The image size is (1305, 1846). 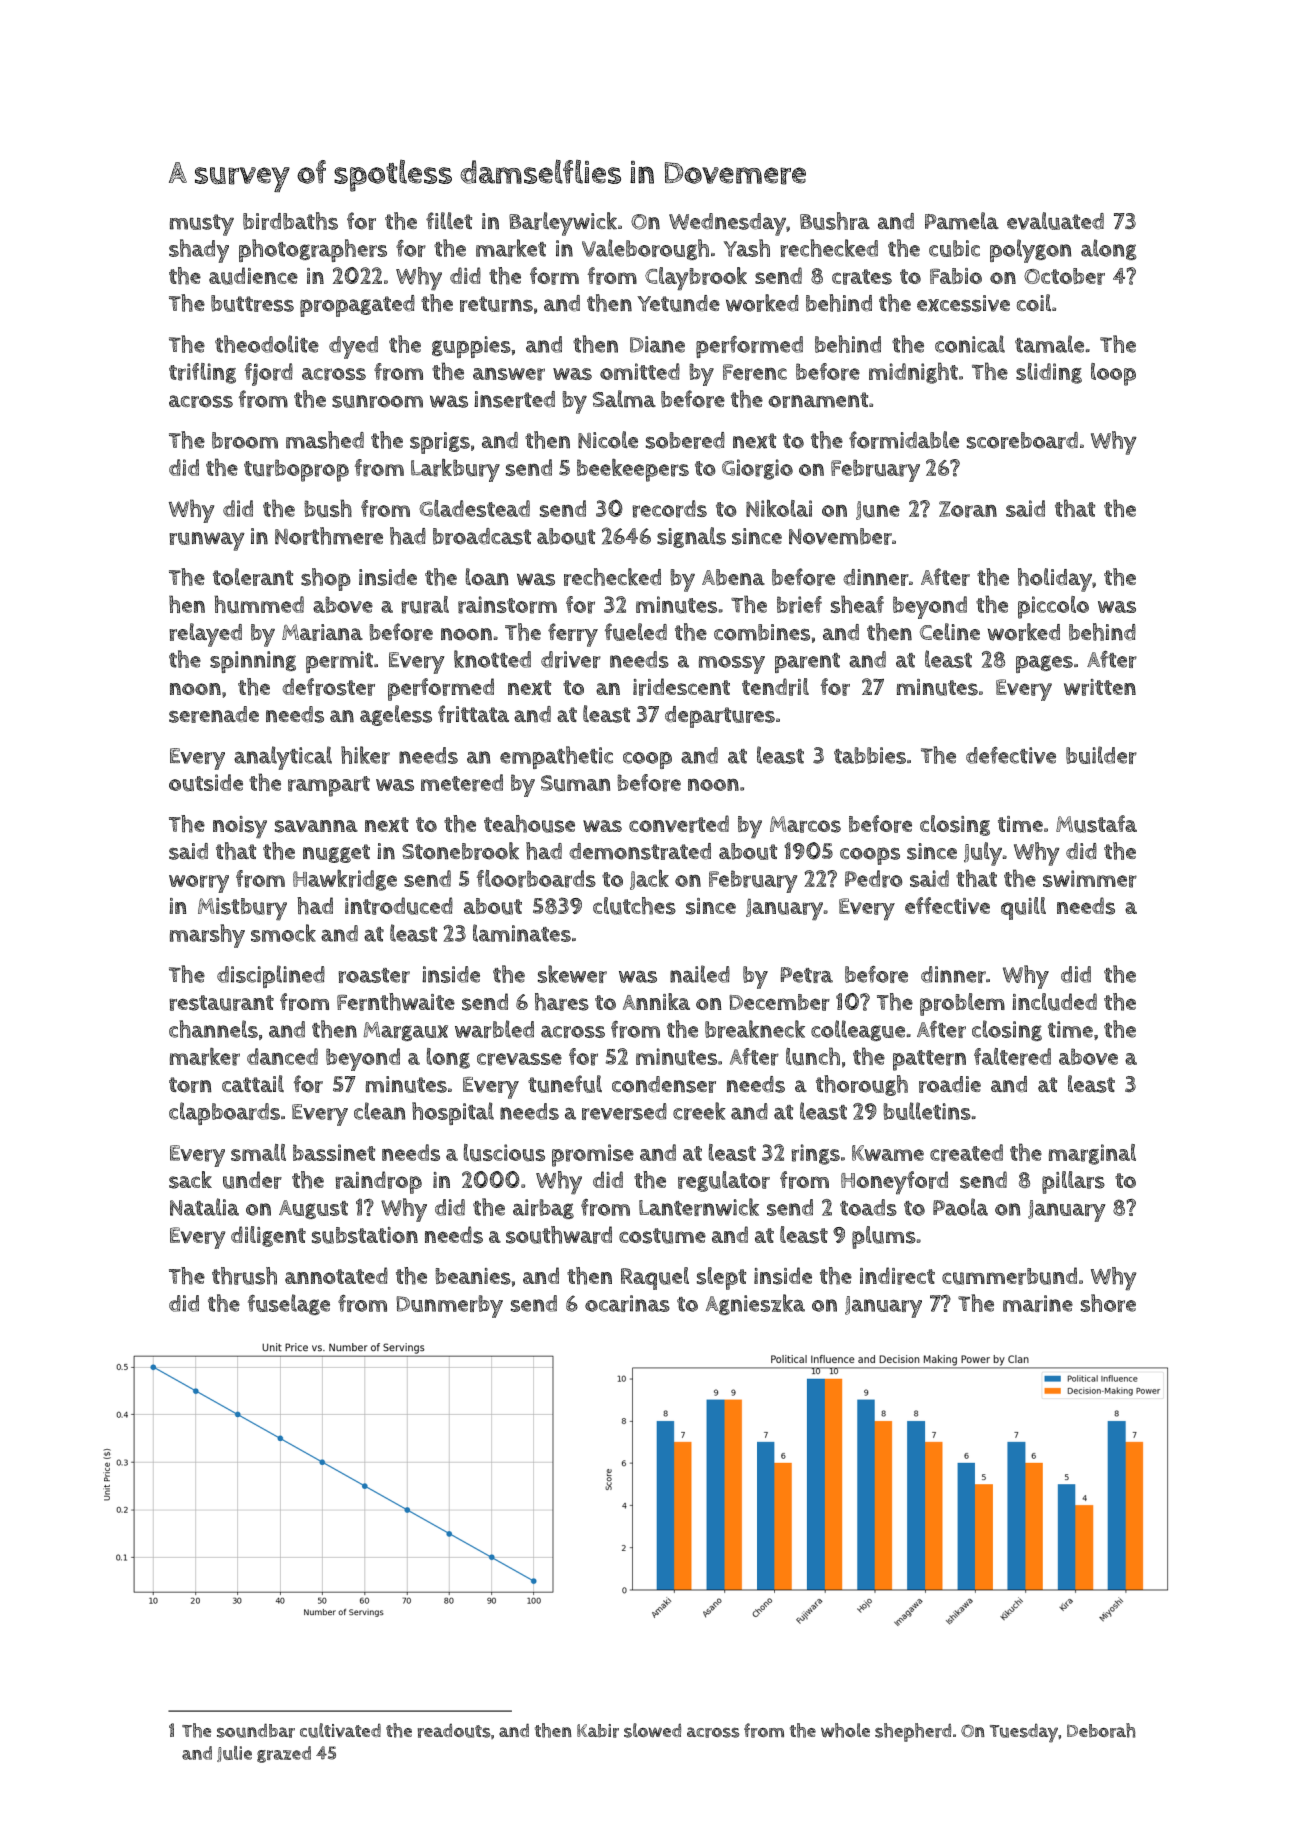 What do you see at coordinates (1038, 1303) in the page?
I see `marine` at bounding box center [1038, 1303].
